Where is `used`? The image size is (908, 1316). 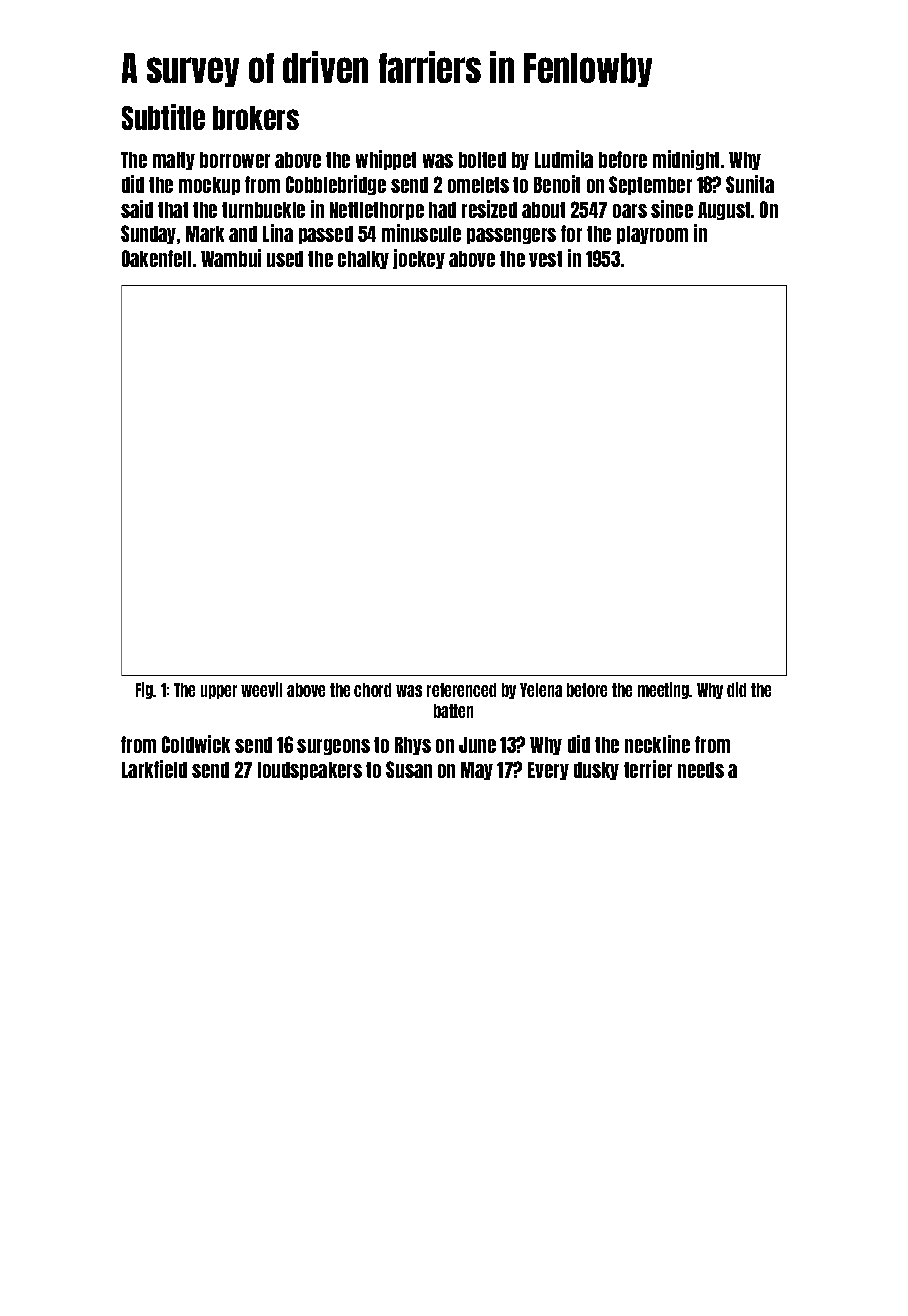
used is located at coordinates (285, 259).
